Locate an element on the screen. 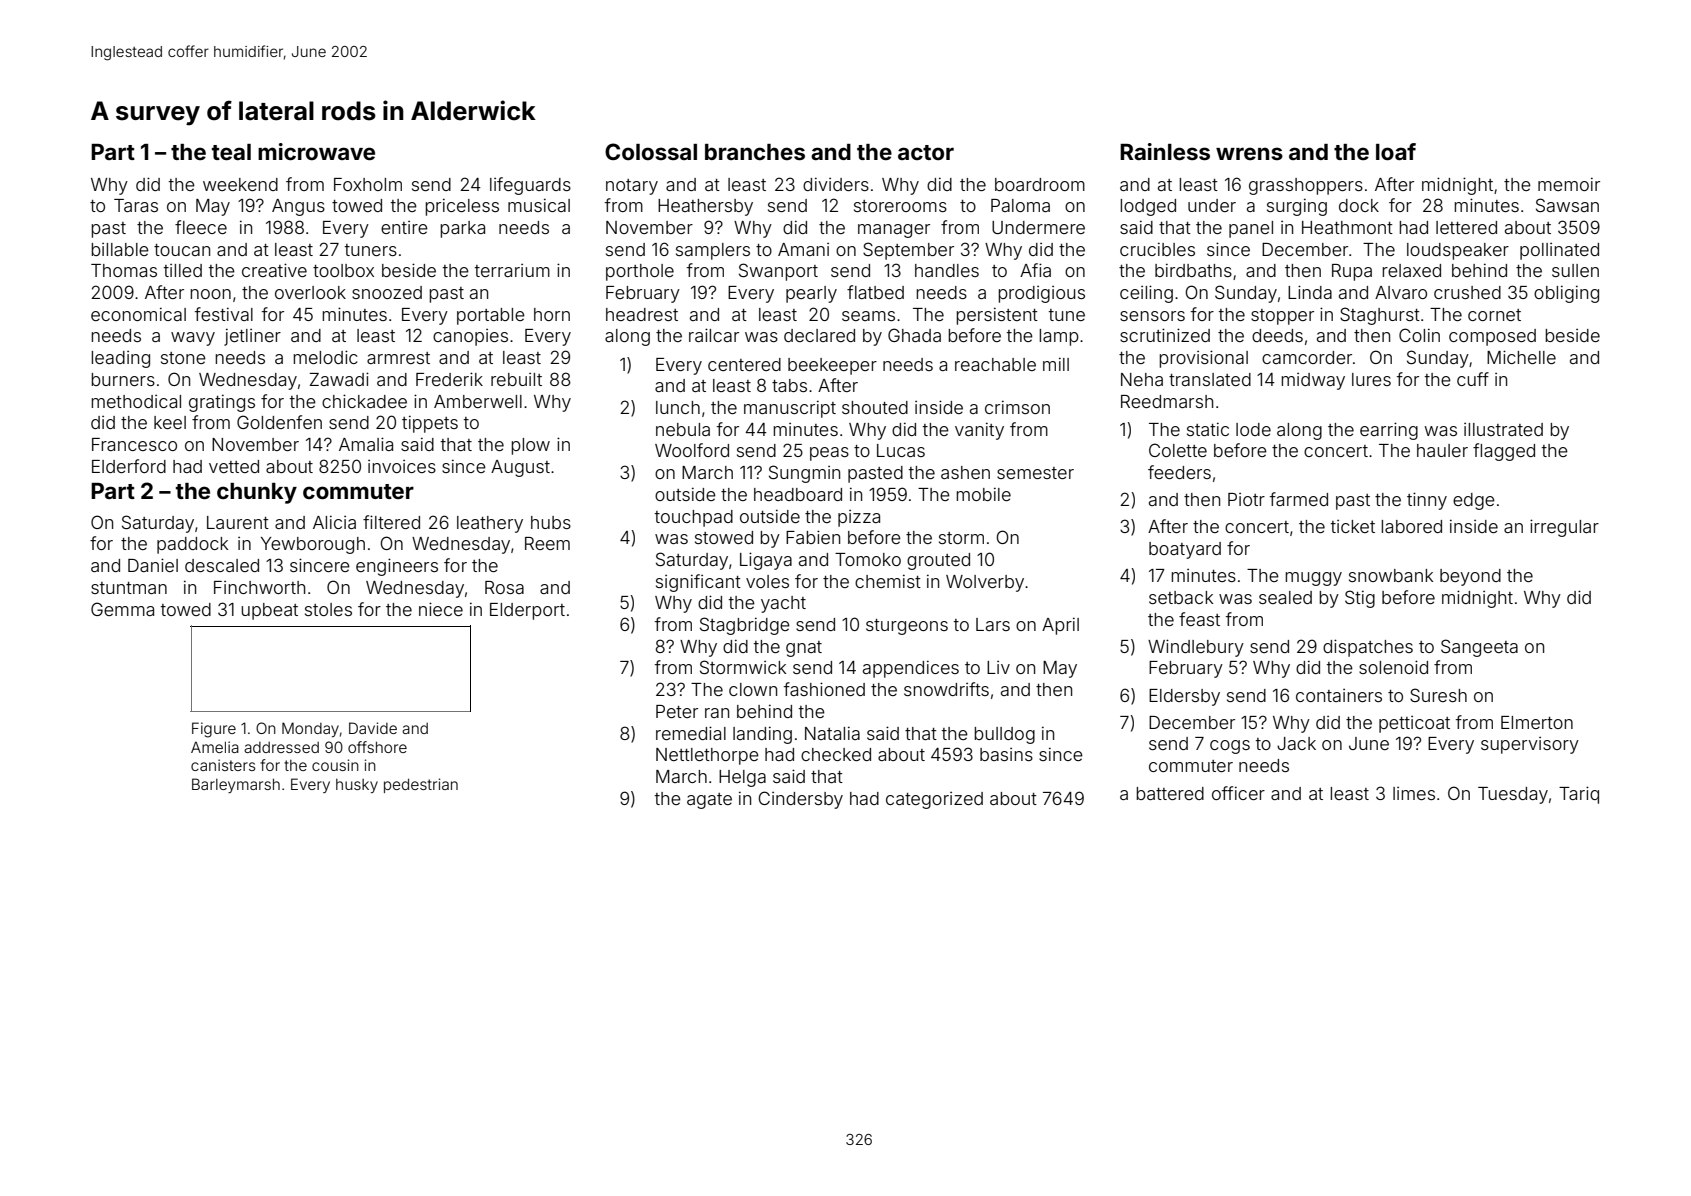 The image size is (1691, 1196). Frederik is located at coordinates (449, 379).
